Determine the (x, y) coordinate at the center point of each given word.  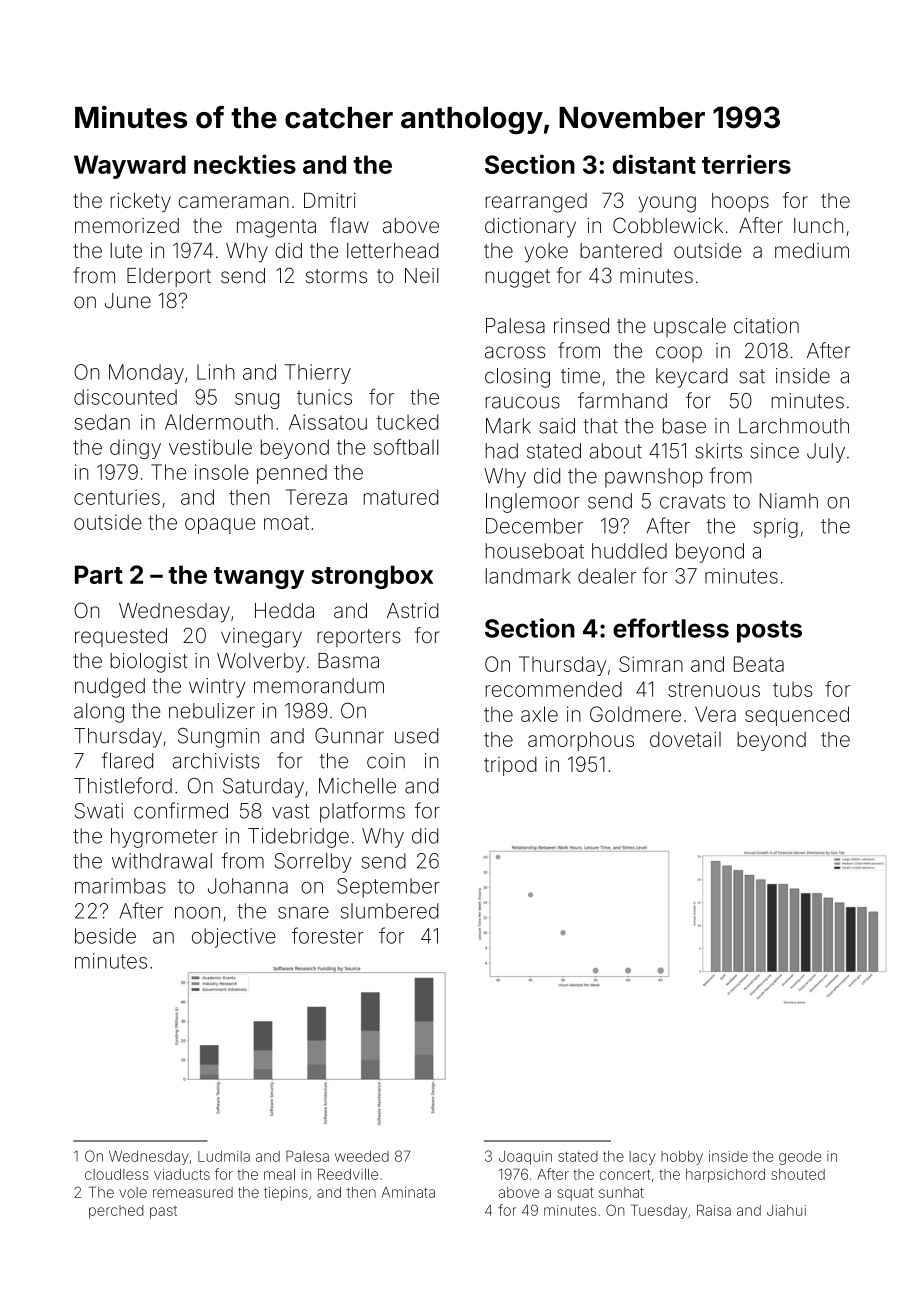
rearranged (536, 203)
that (600, 426)
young (667, 204)
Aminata (408, 1192)
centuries (117, 497)
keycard (692, 378)
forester (328, 935)
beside (105, 936)
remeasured (193, 1192)
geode (800, 1158)
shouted (798, 1174)
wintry (217, 688)
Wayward (130, 167)
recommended (554, 689)
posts (769, 631)
